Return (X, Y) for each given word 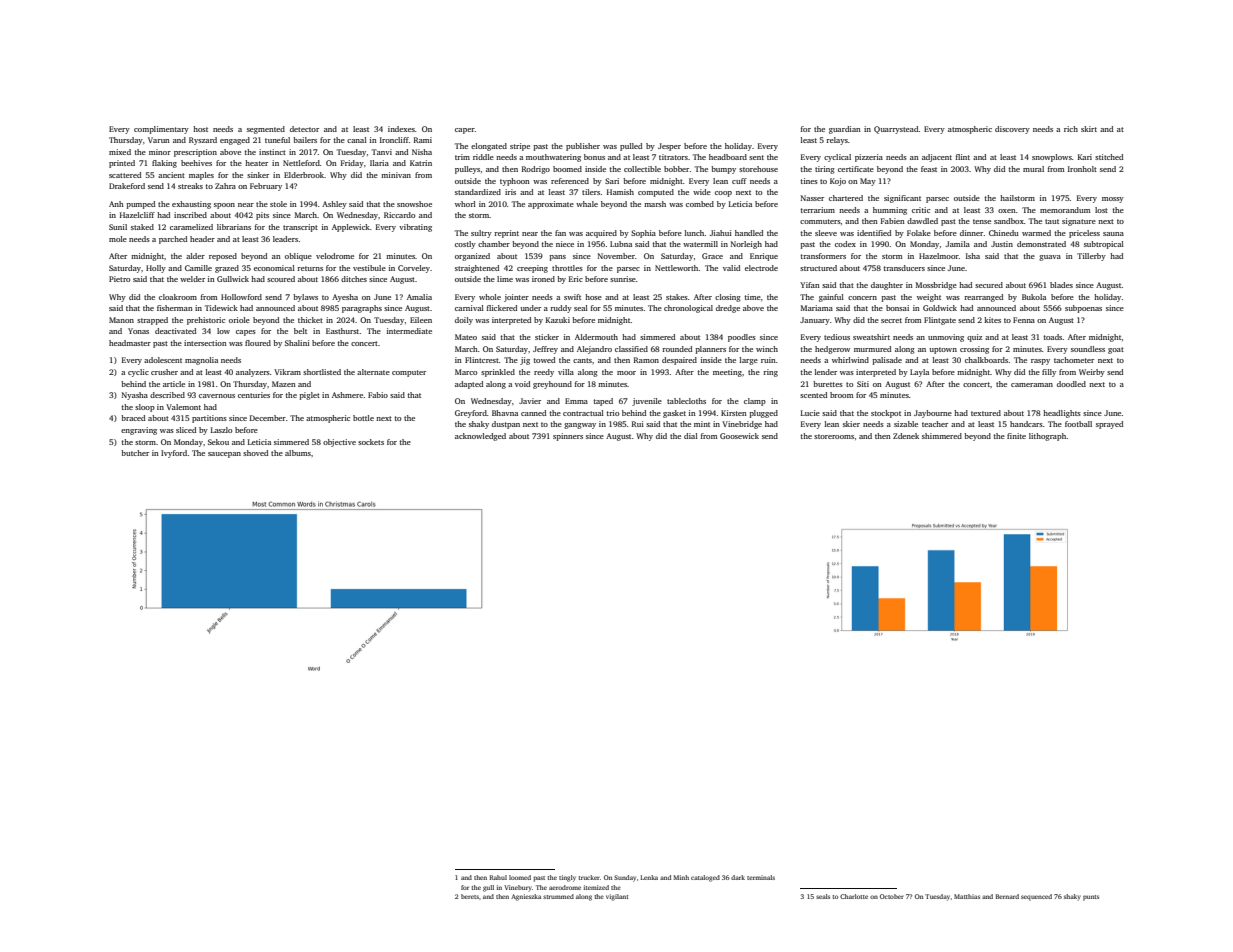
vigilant (617, 897)
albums (298, 453)
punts (1091, 898)
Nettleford (301, 163)
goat (1116, 350)
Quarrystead (896, 130)
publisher (583, 147)
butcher (135, 453)
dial (691, 436)
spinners (568, 437)
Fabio (378, 395)
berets (470, 896)
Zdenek (906, 436)
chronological (688, 309)
